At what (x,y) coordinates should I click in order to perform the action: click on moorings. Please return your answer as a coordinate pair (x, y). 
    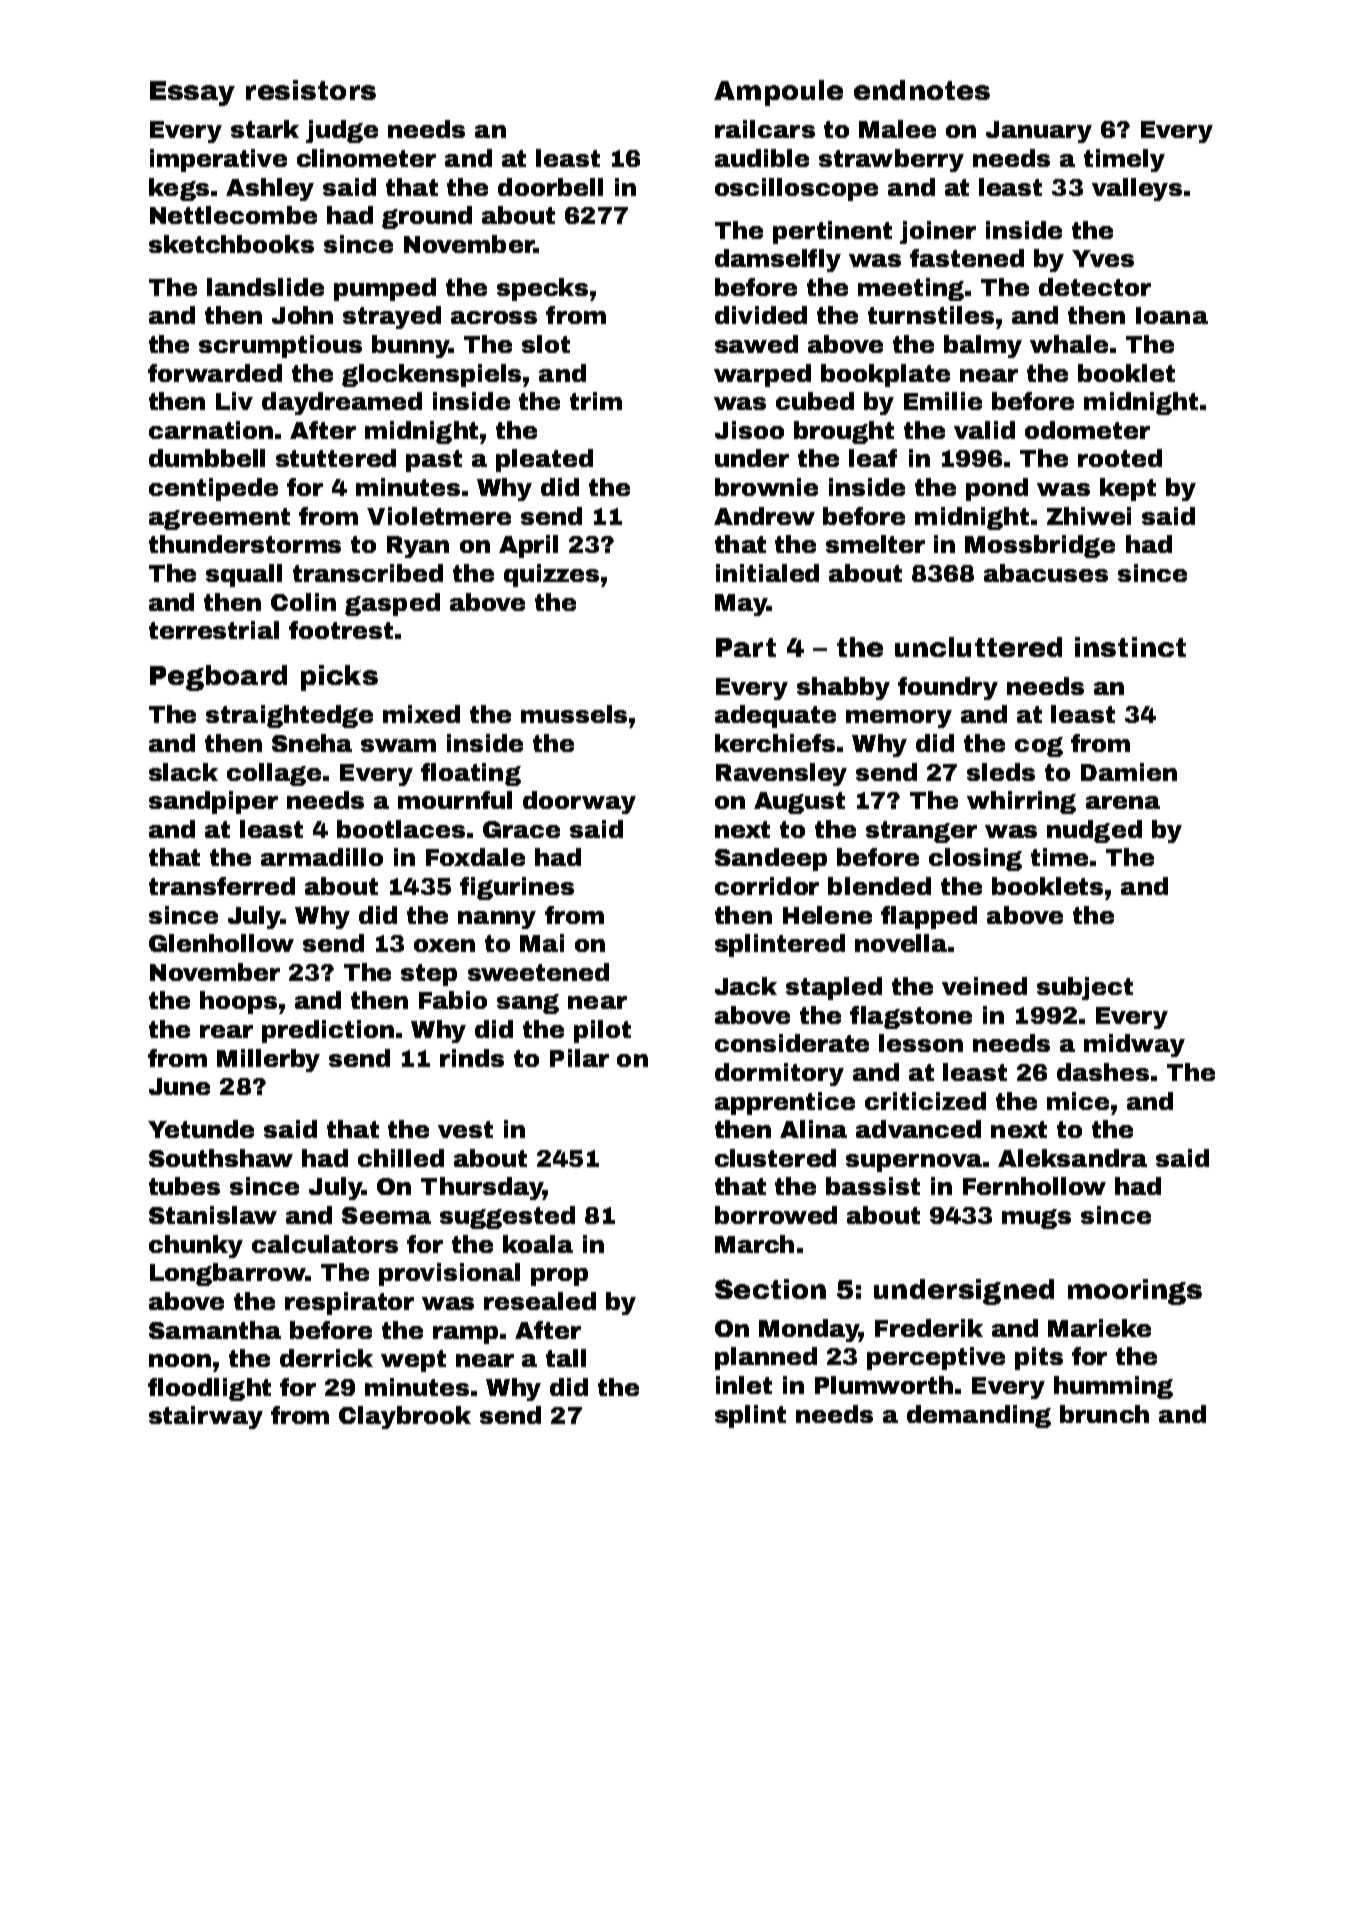
    Looking at the image, I should click on (1135, 1292).
